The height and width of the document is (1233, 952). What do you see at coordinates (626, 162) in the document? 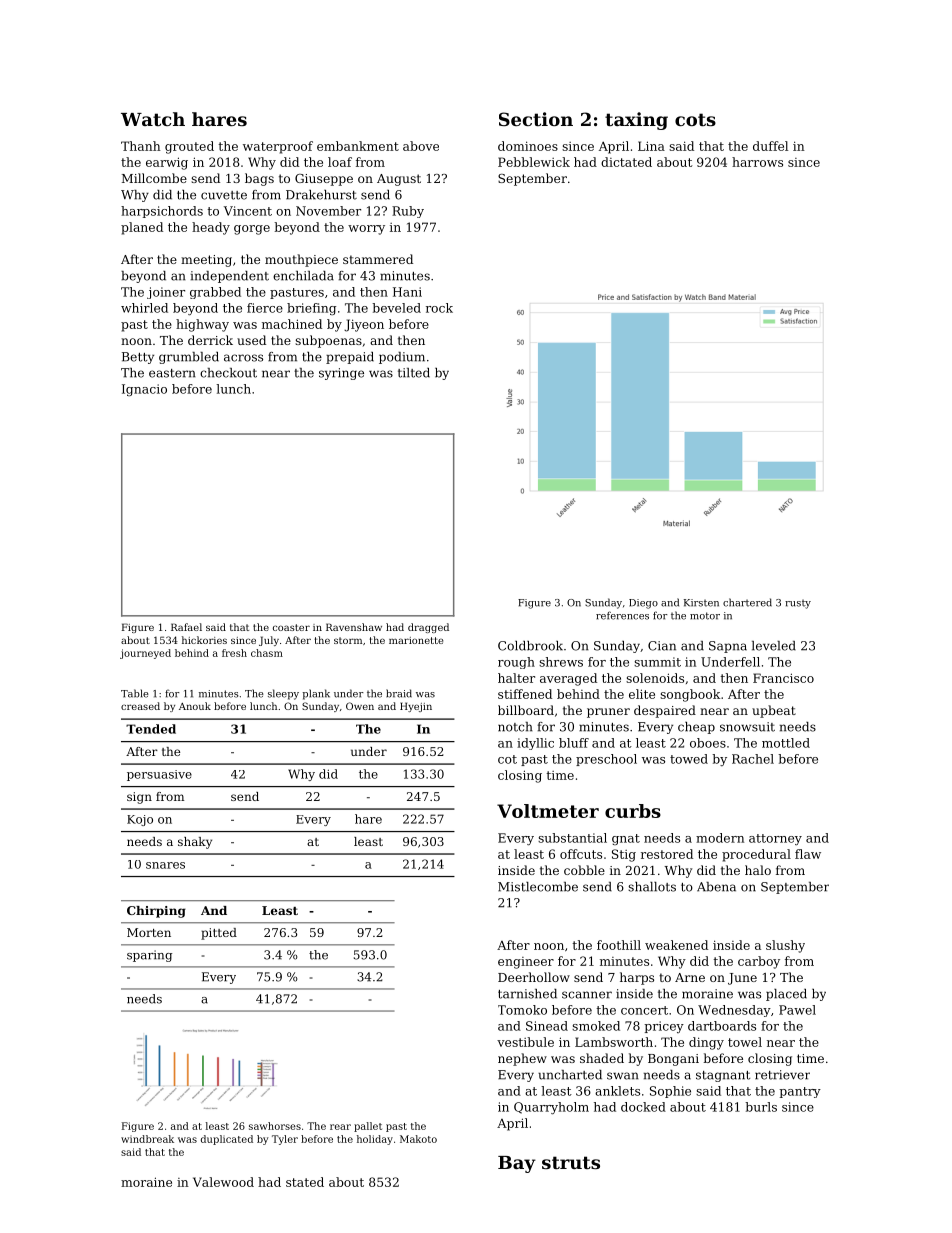
I see `dictated` at bounding box center [626, 162].
